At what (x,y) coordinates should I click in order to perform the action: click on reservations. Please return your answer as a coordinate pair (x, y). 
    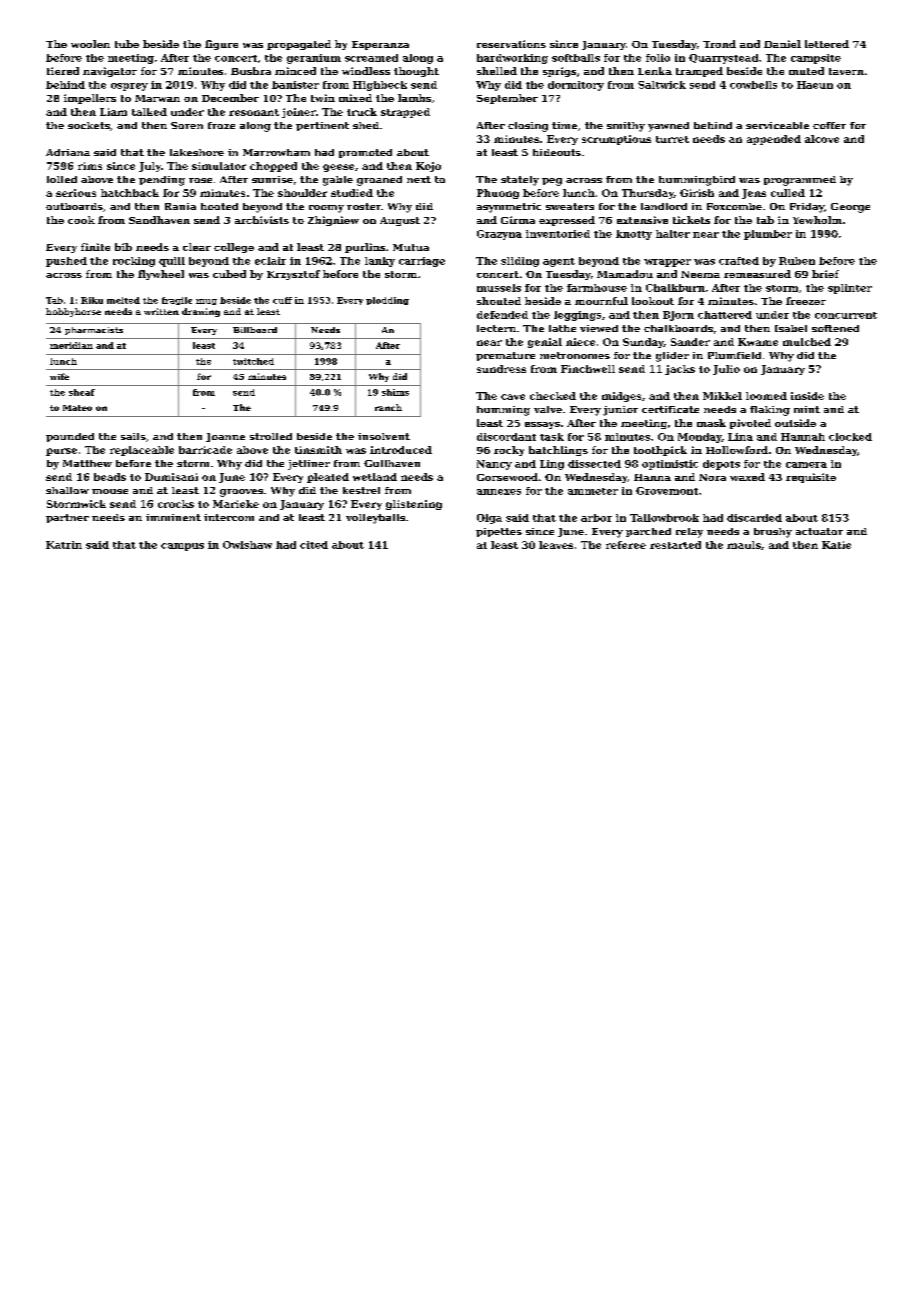
    Looking at the image, I should click on (511, 44).
